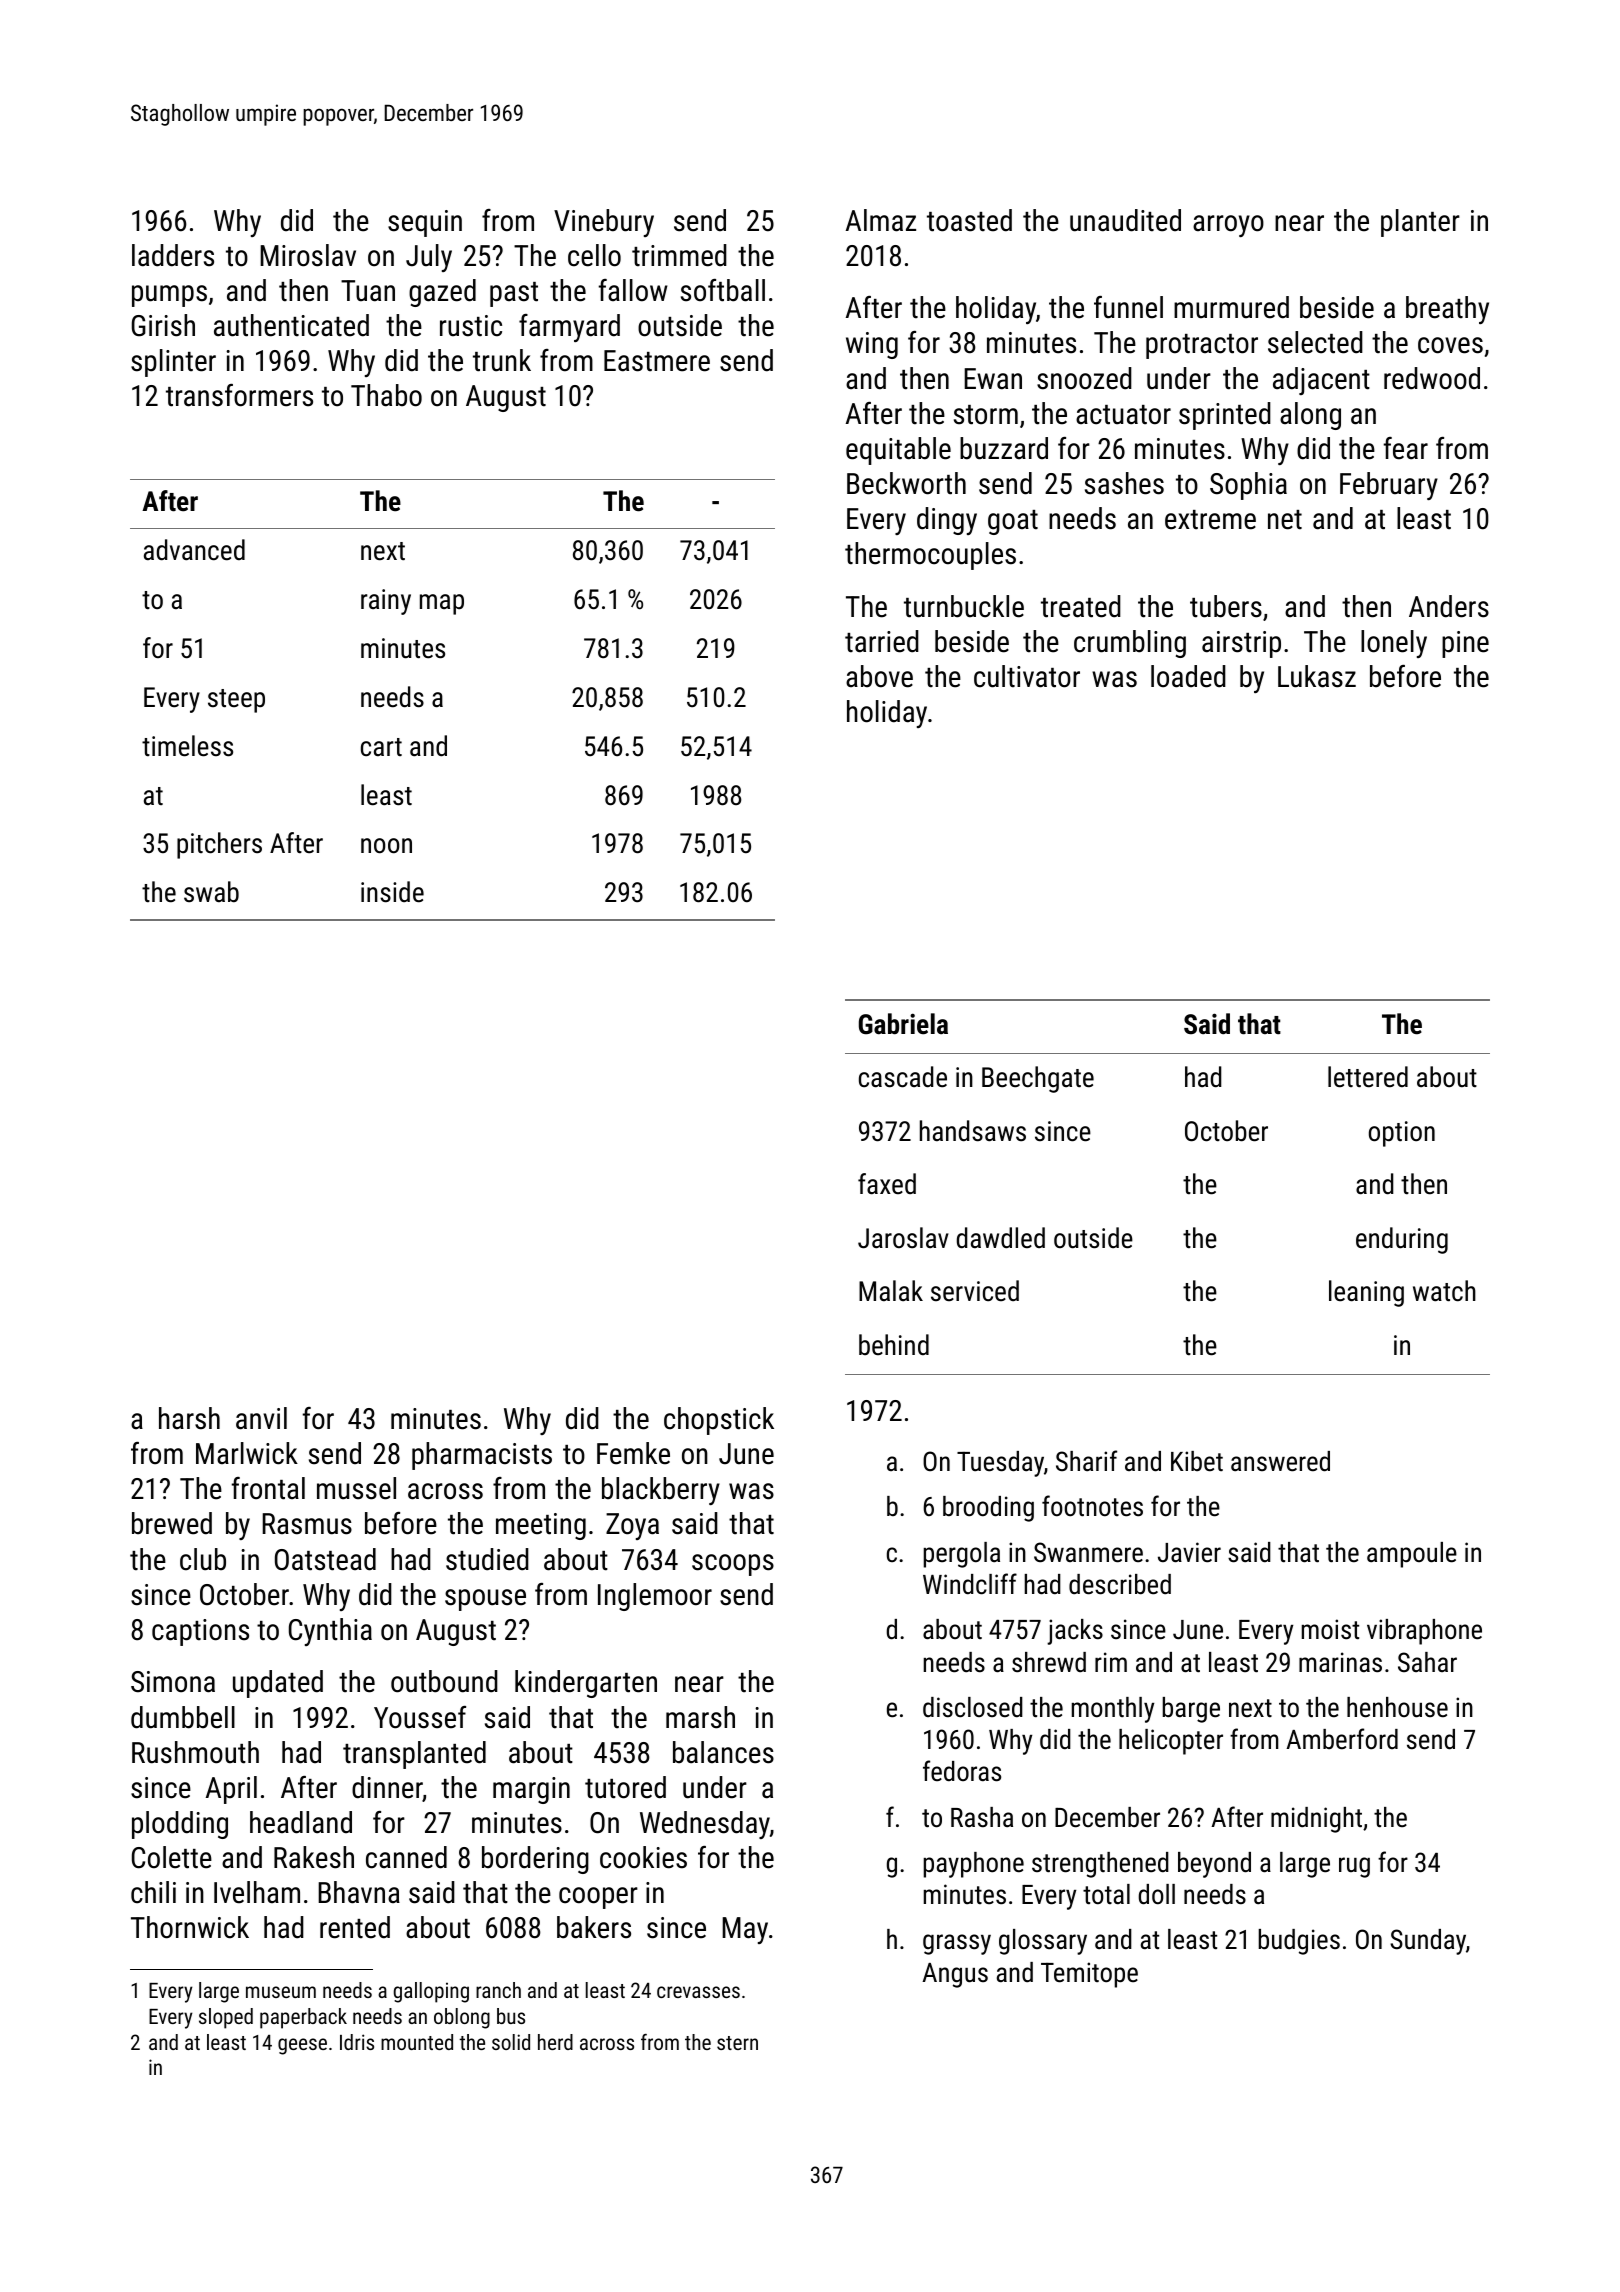 The image size is (1620, 2292). I want to click on ladders, so click(173, 255).
